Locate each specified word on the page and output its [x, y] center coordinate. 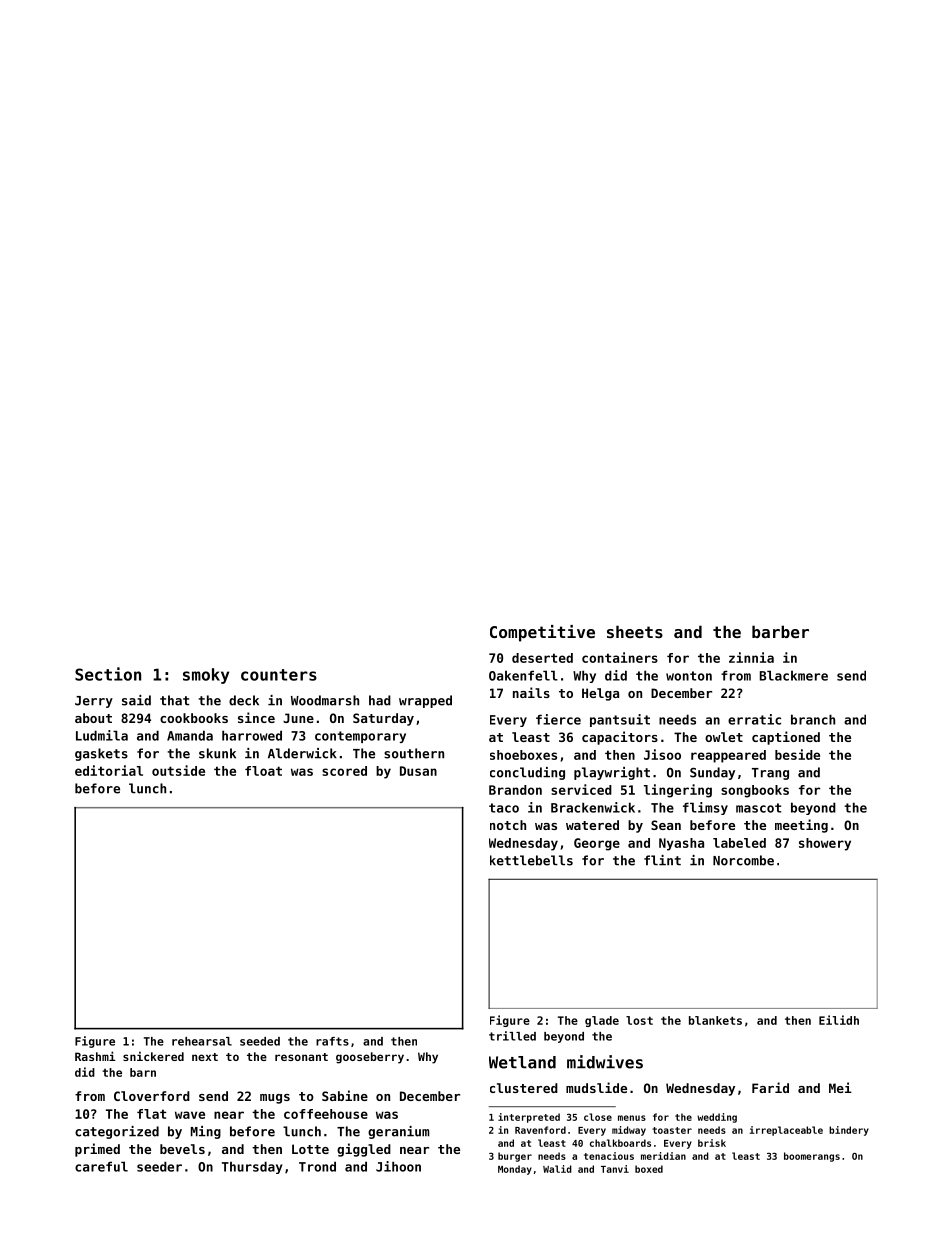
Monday [515, 1170]
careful [101, 1166]
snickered [153, 1056]
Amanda [190, 735]
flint [662, 860]
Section [108, 674]
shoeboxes [523, 755]
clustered [524, 1088]
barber [780, 631]
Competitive [542, 633]
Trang [770, 774]
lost [639, 1020]
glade [602, 1021]
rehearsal [202, 1041]
